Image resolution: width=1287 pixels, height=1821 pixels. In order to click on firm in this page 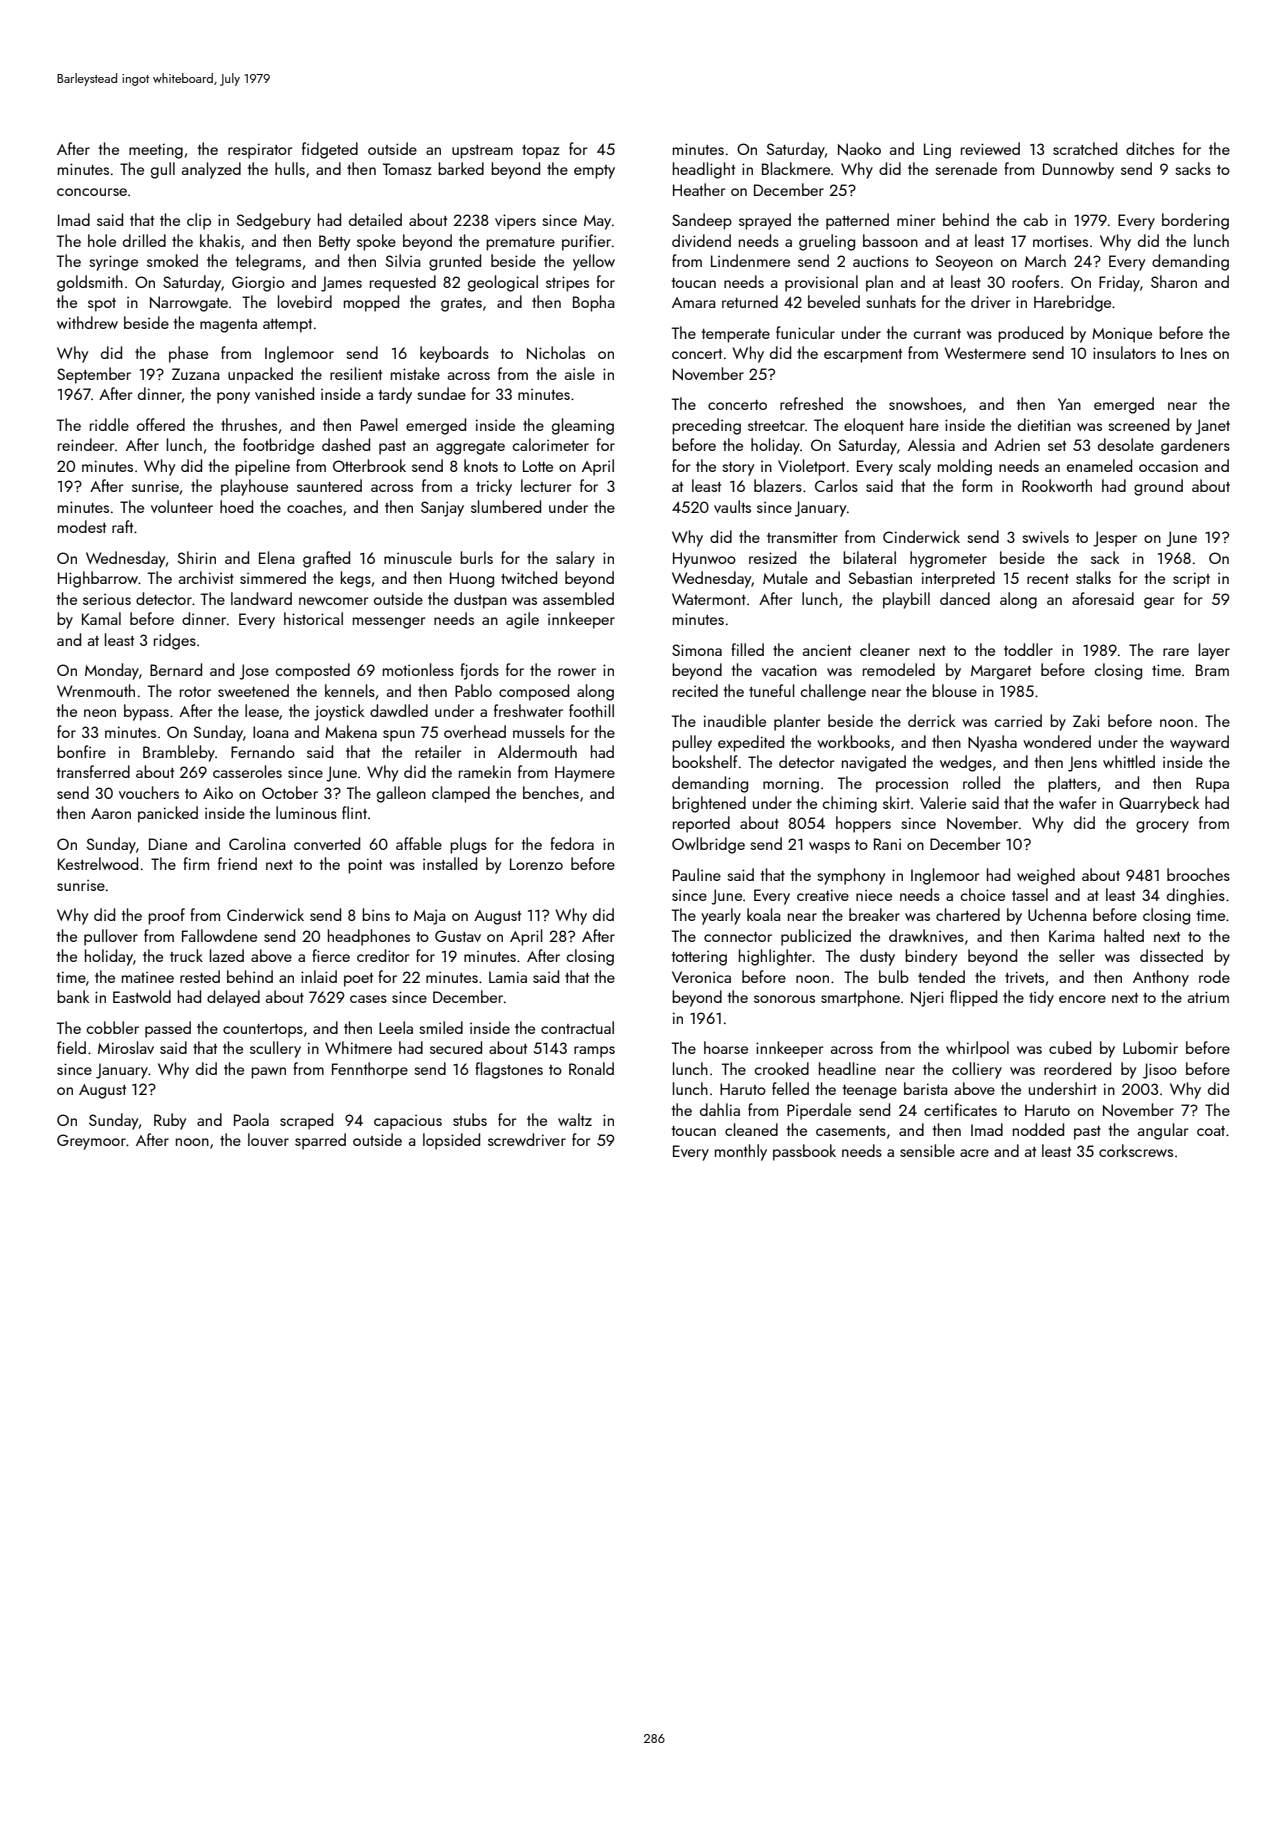, I will do `click(196, 863)`.
